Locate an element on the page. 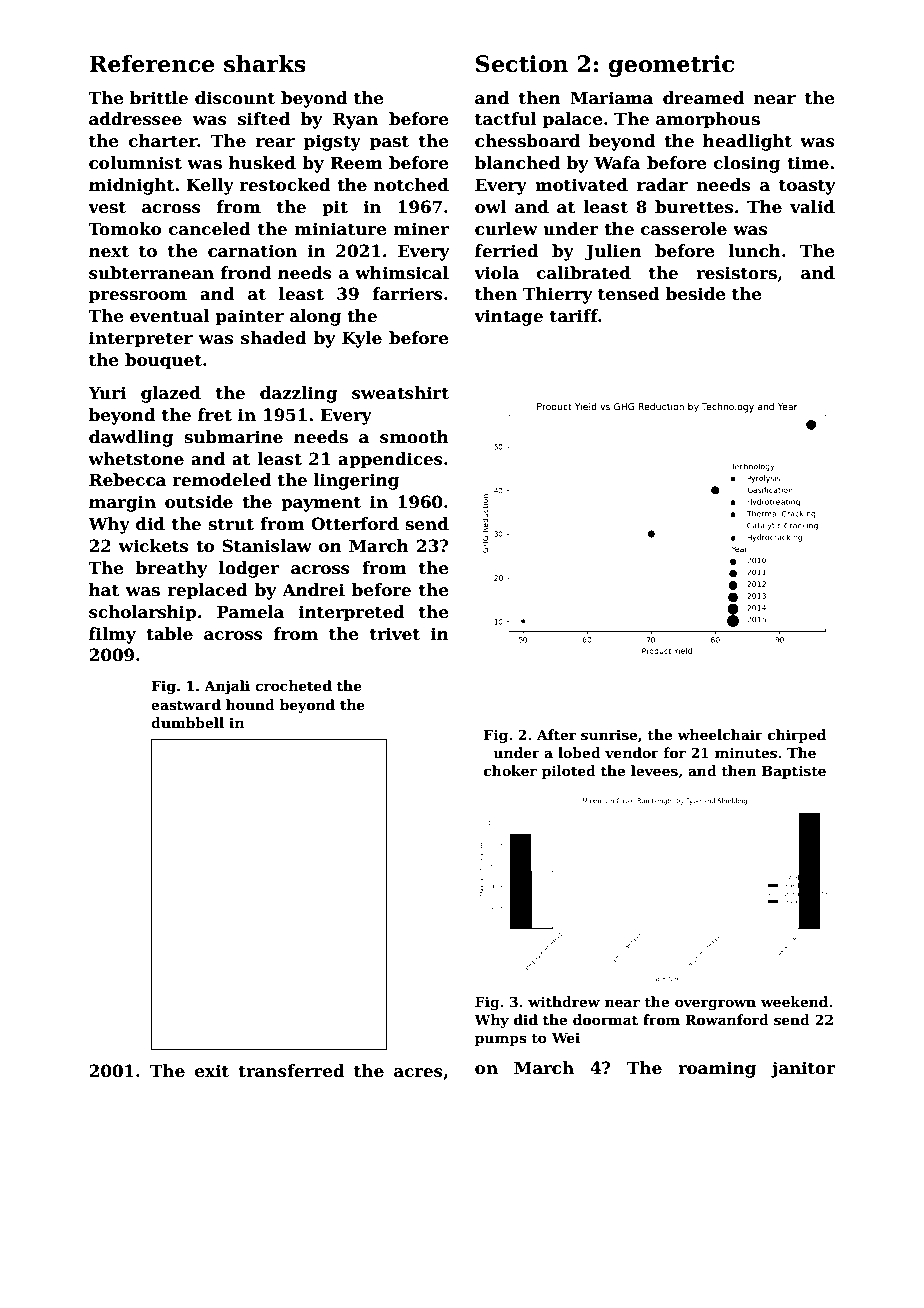 The height and width of the document is (1308, 924). Kelly is located at coordinates (210, 186).
